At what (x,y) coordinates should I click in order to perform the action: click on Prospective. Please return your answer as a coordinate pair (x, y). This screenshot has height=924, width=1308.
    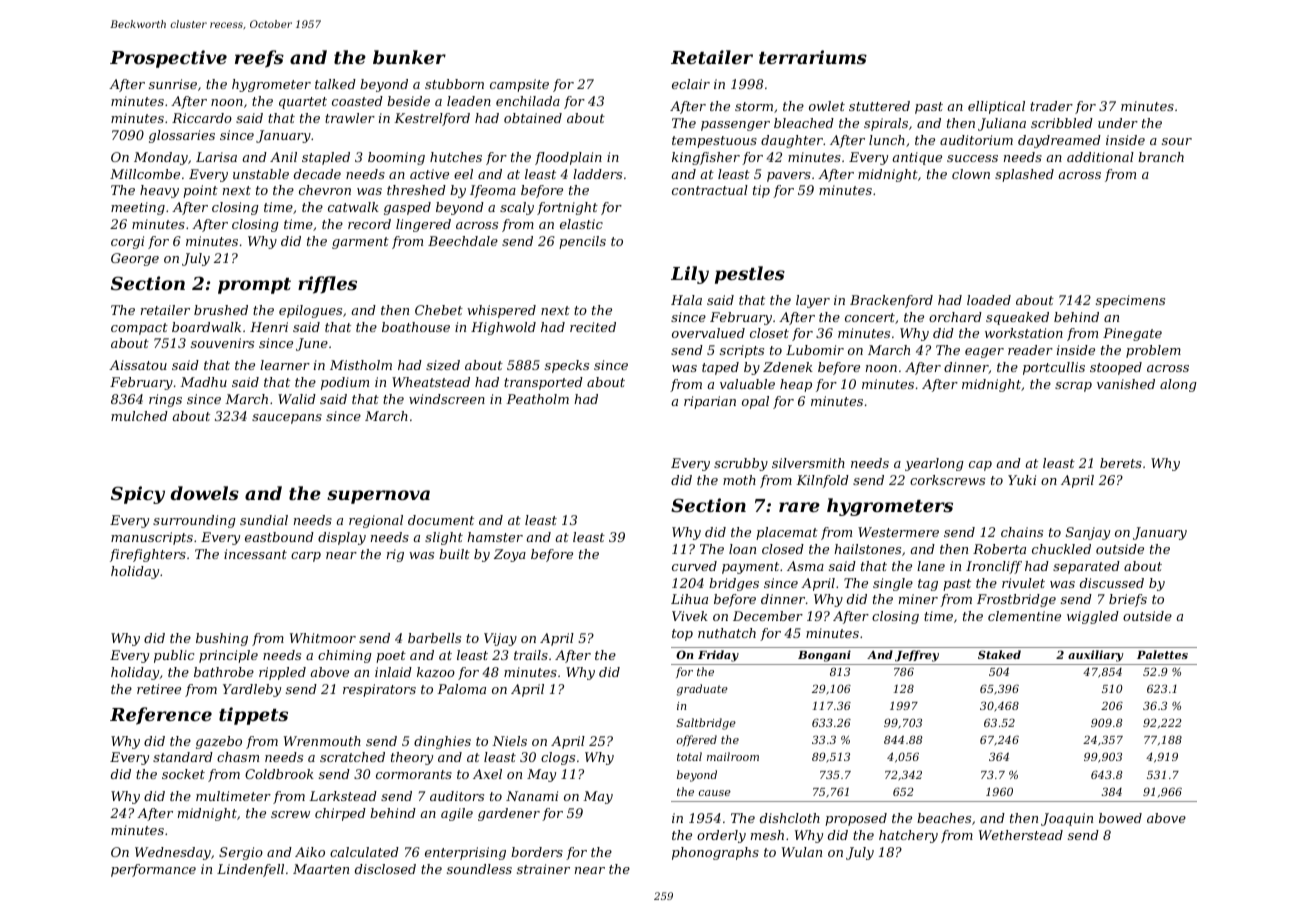
    Looking at the image, I should click on (168, 59).
